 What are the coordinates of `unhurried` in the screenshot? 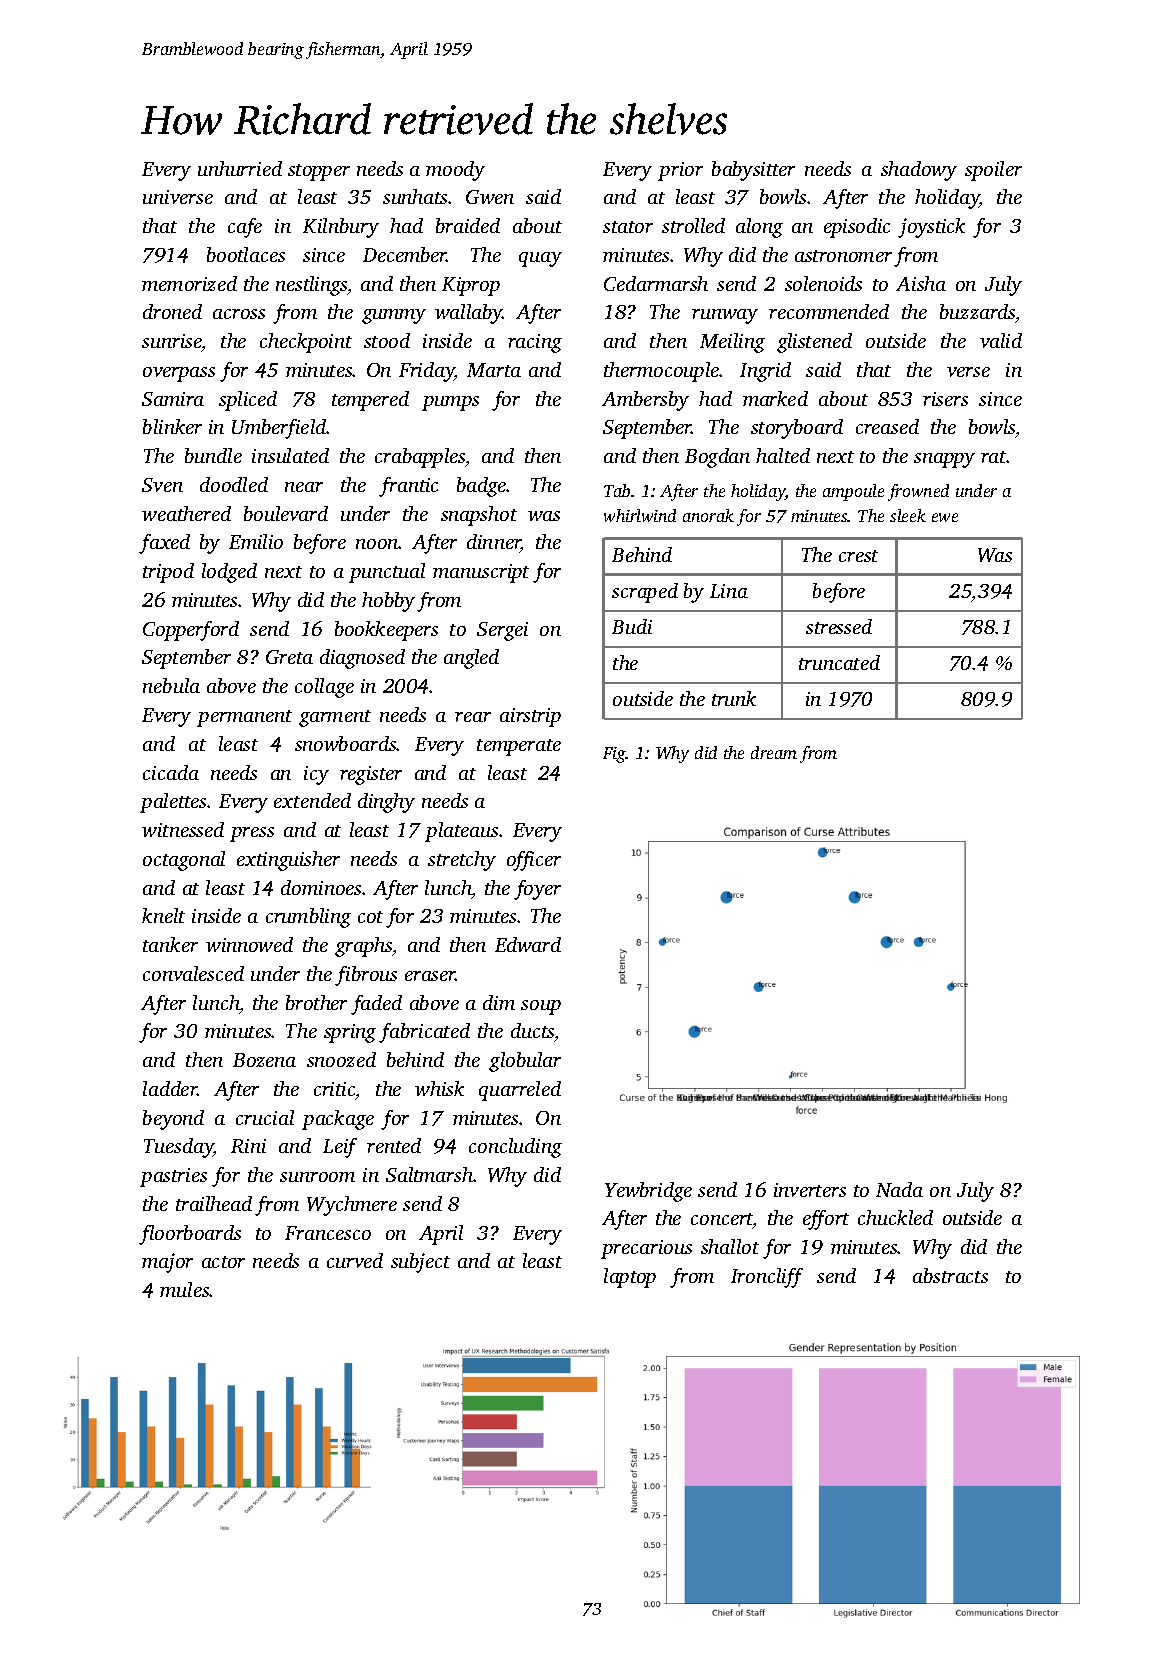 It's located at (240, 168).
